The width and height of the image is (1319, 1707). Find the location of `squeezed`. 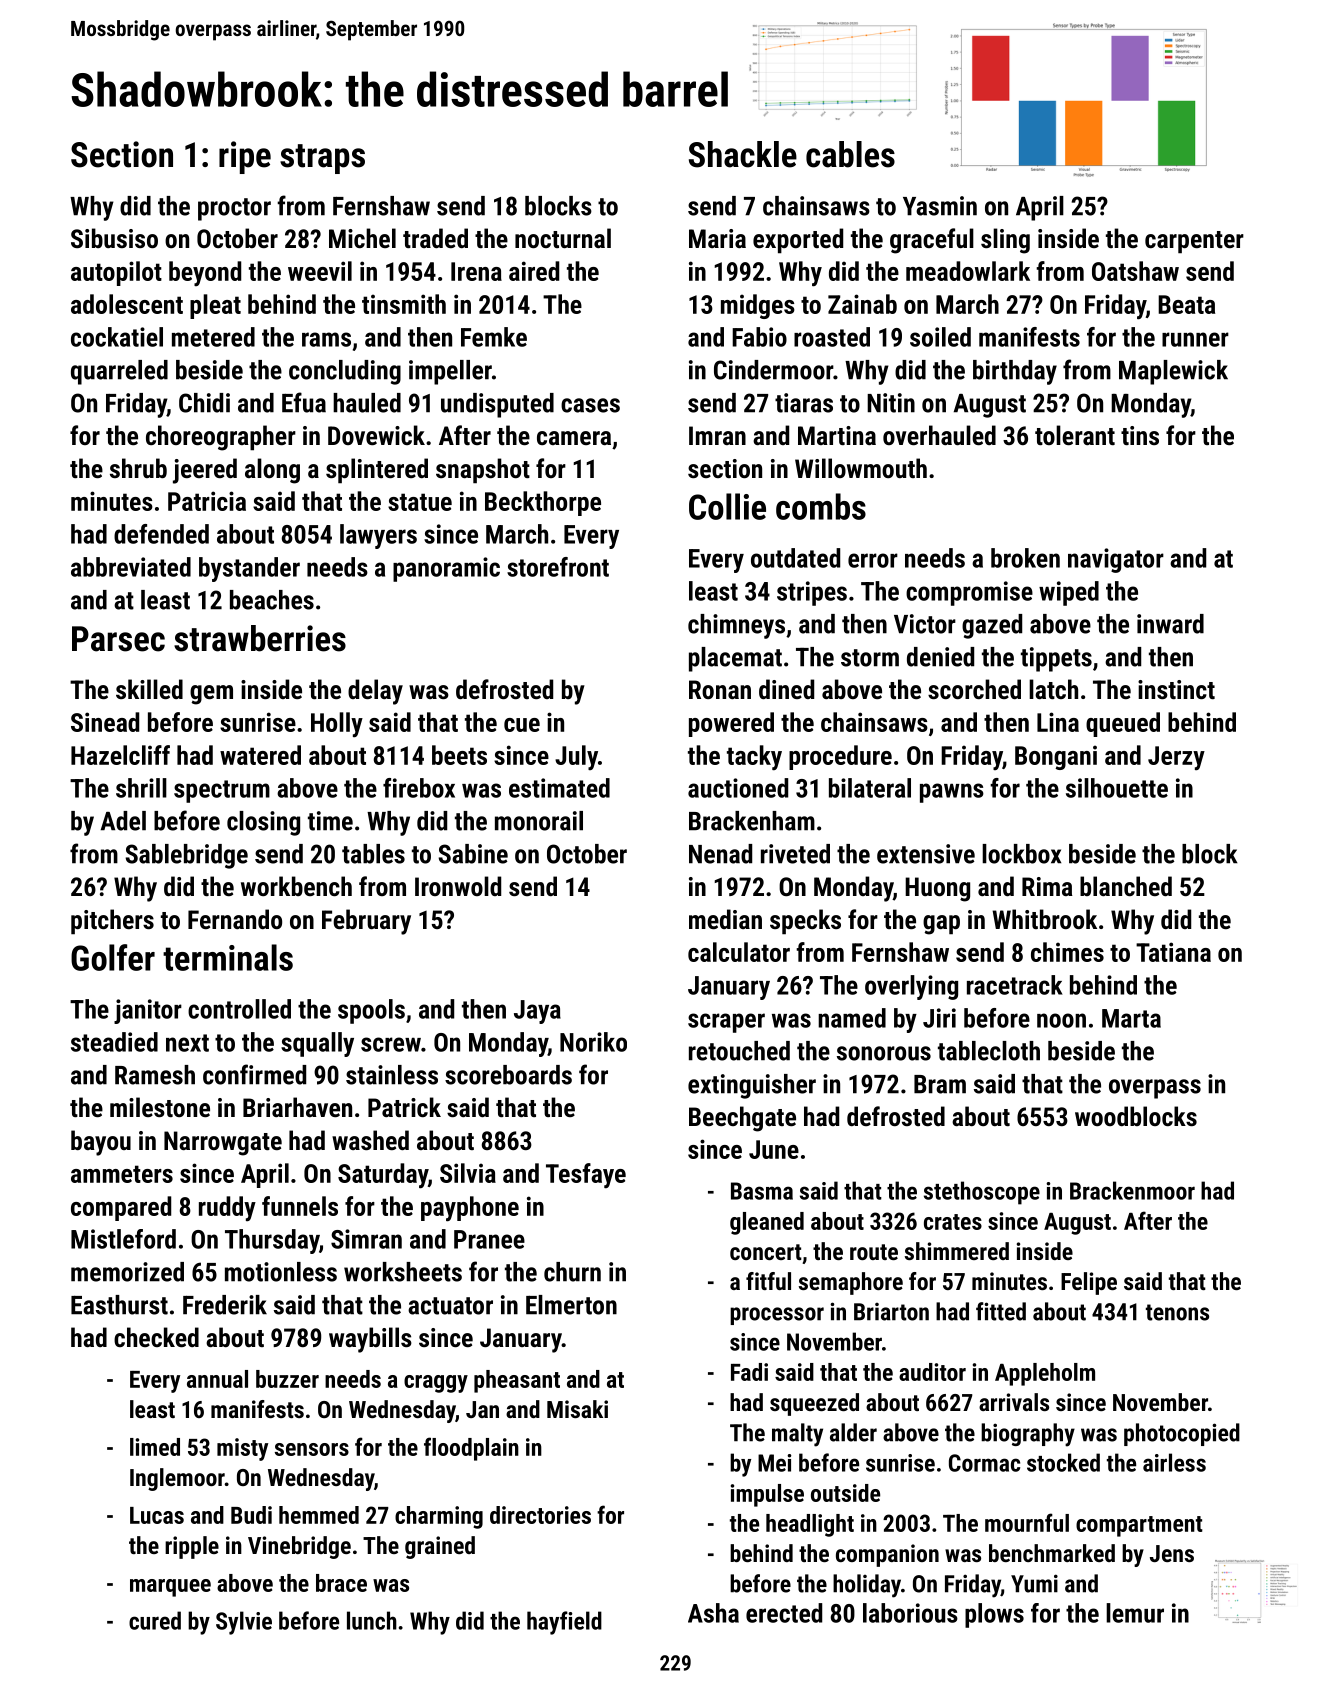

squeezed is located at coordinates (814, 1404).
